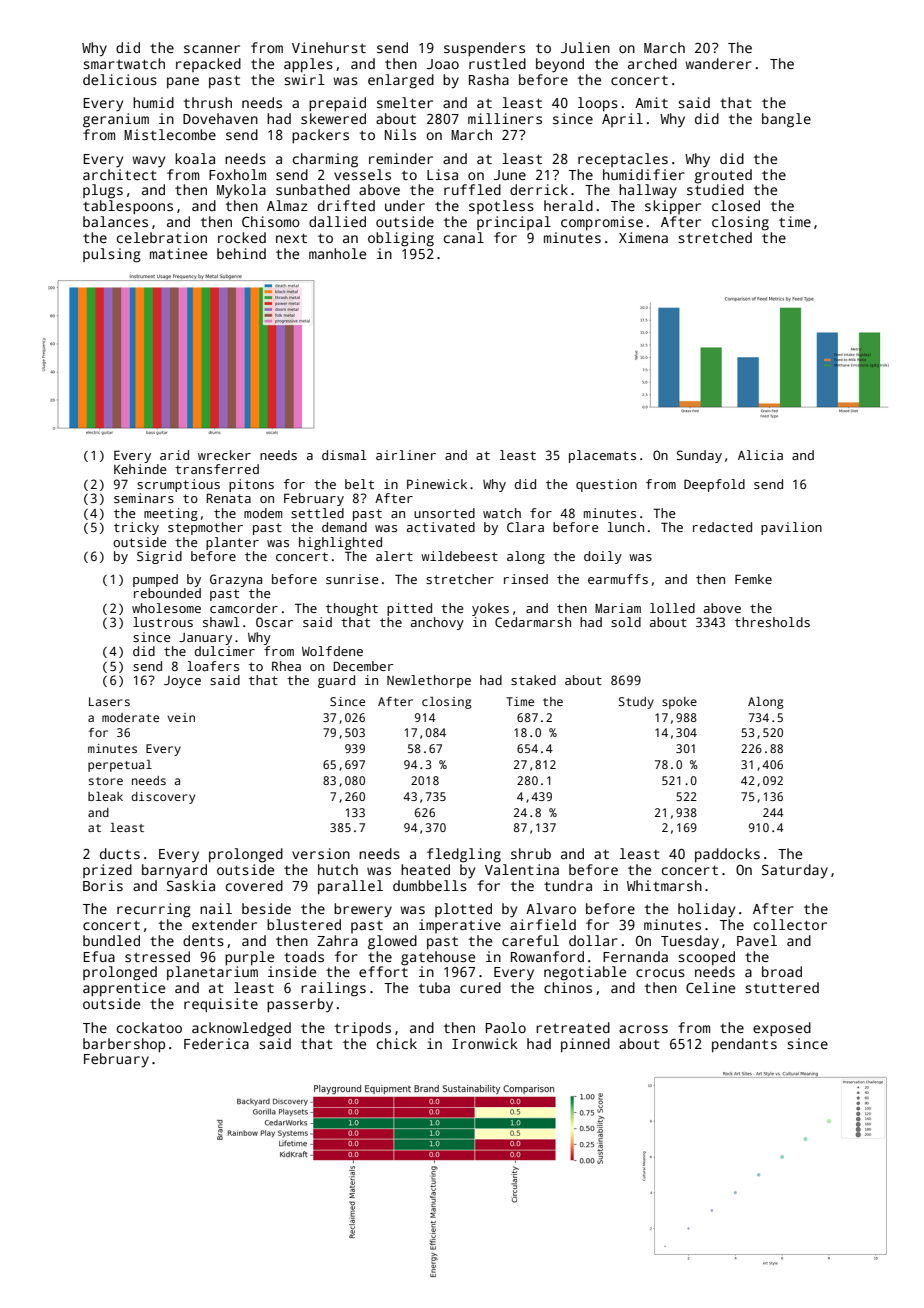  Describe the element at coordinates (99, 956) in the image. I see `Efua` at that location.
